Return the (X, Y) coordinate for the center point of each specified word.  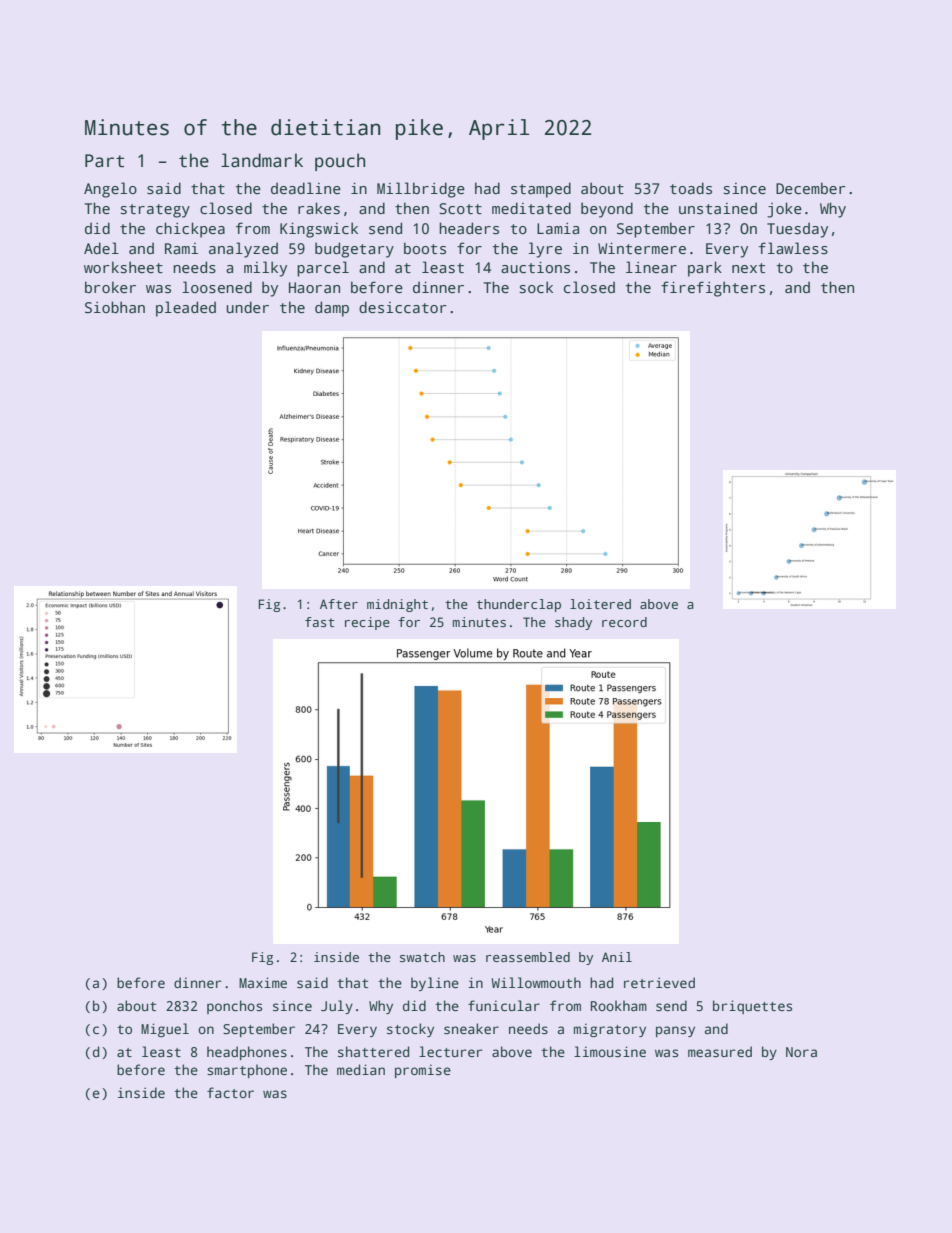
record (624, 622)
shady (573, 623)
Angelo (110, 190)
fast (320, 622)
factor (230, 1092)
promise (423, 1071)
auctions (535, 267)
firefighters (713, 289)
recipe (367, 623)
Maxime (263, 982)
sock (536, 287)
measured (720, 1051)
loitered (600, 604)
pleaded (186, 309)
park (705, 269)
